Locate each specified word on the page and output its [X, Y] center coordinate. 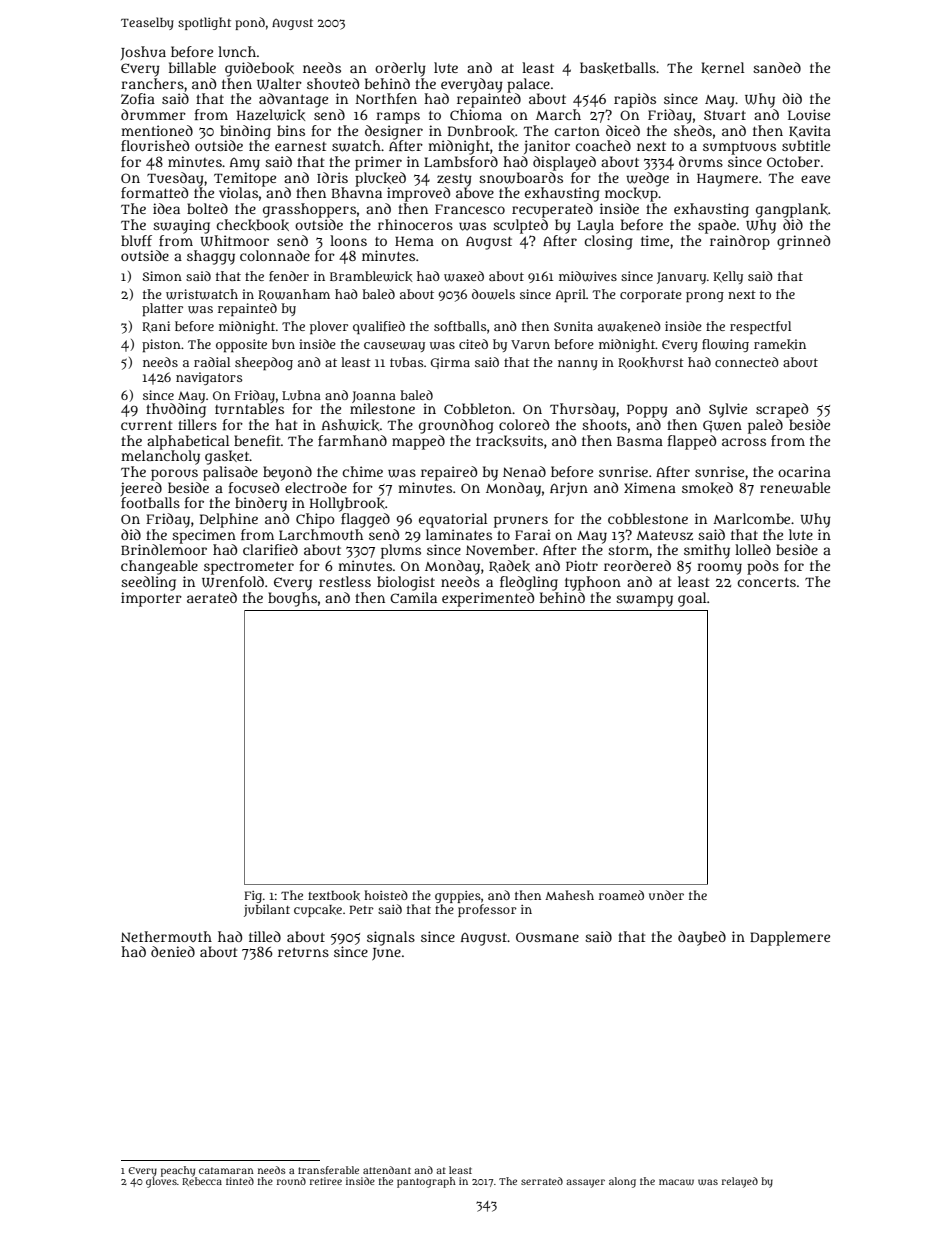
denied [173, 951]
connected [747, 362]
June [386, 954]
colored [524, 424]
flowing [725, 345]
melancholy [160, 457]
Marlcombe [751, 518]
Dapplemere [790, 938]
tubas [406, 362]
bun [283, 344]
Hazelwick [271, 115]
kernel [722, 68]
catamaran [226, 1170]
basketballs [618, 68]
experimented [488, 599]
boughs [292, 599]
